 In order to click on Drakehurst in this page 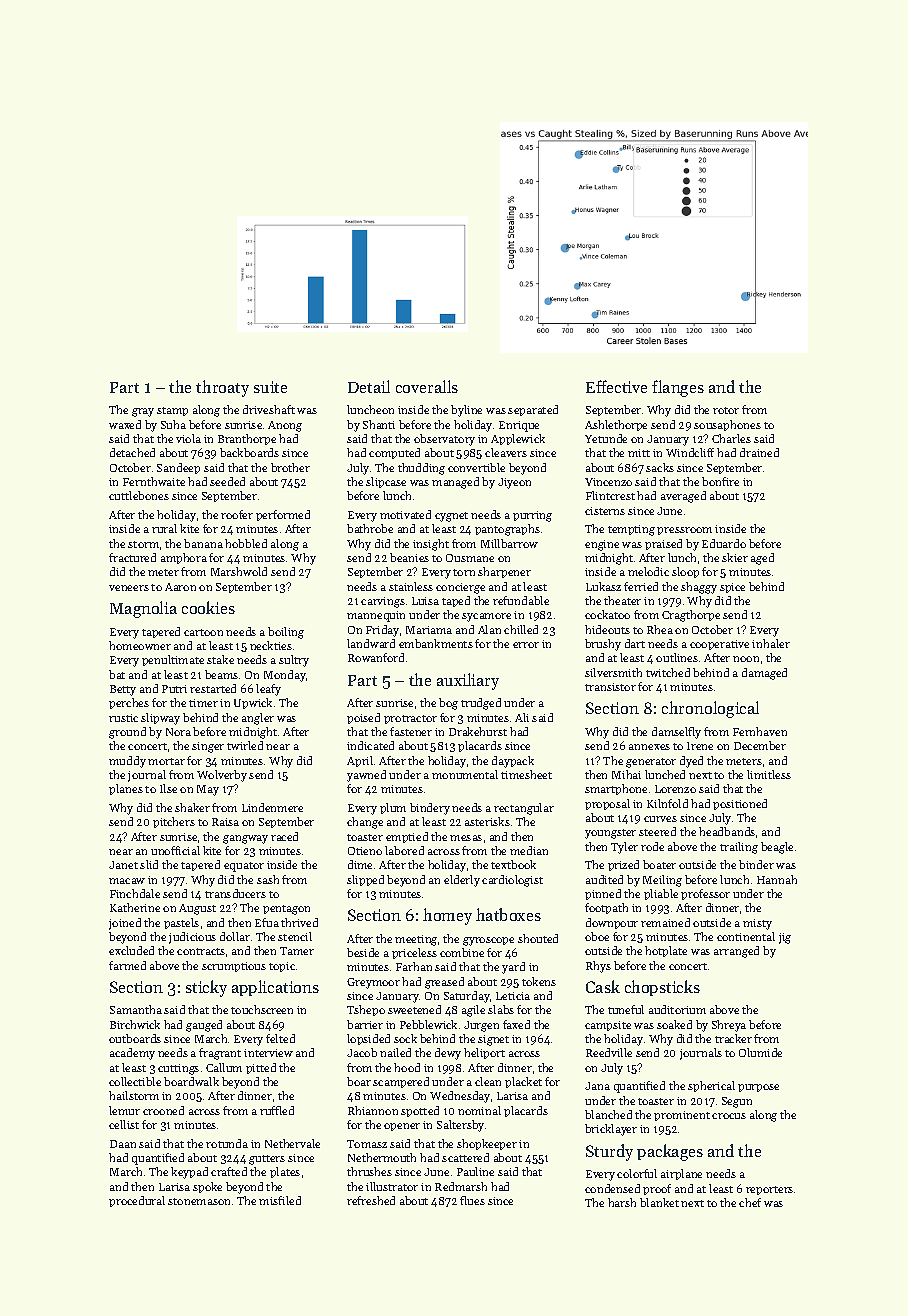, I will do `click(478, 731)`.
